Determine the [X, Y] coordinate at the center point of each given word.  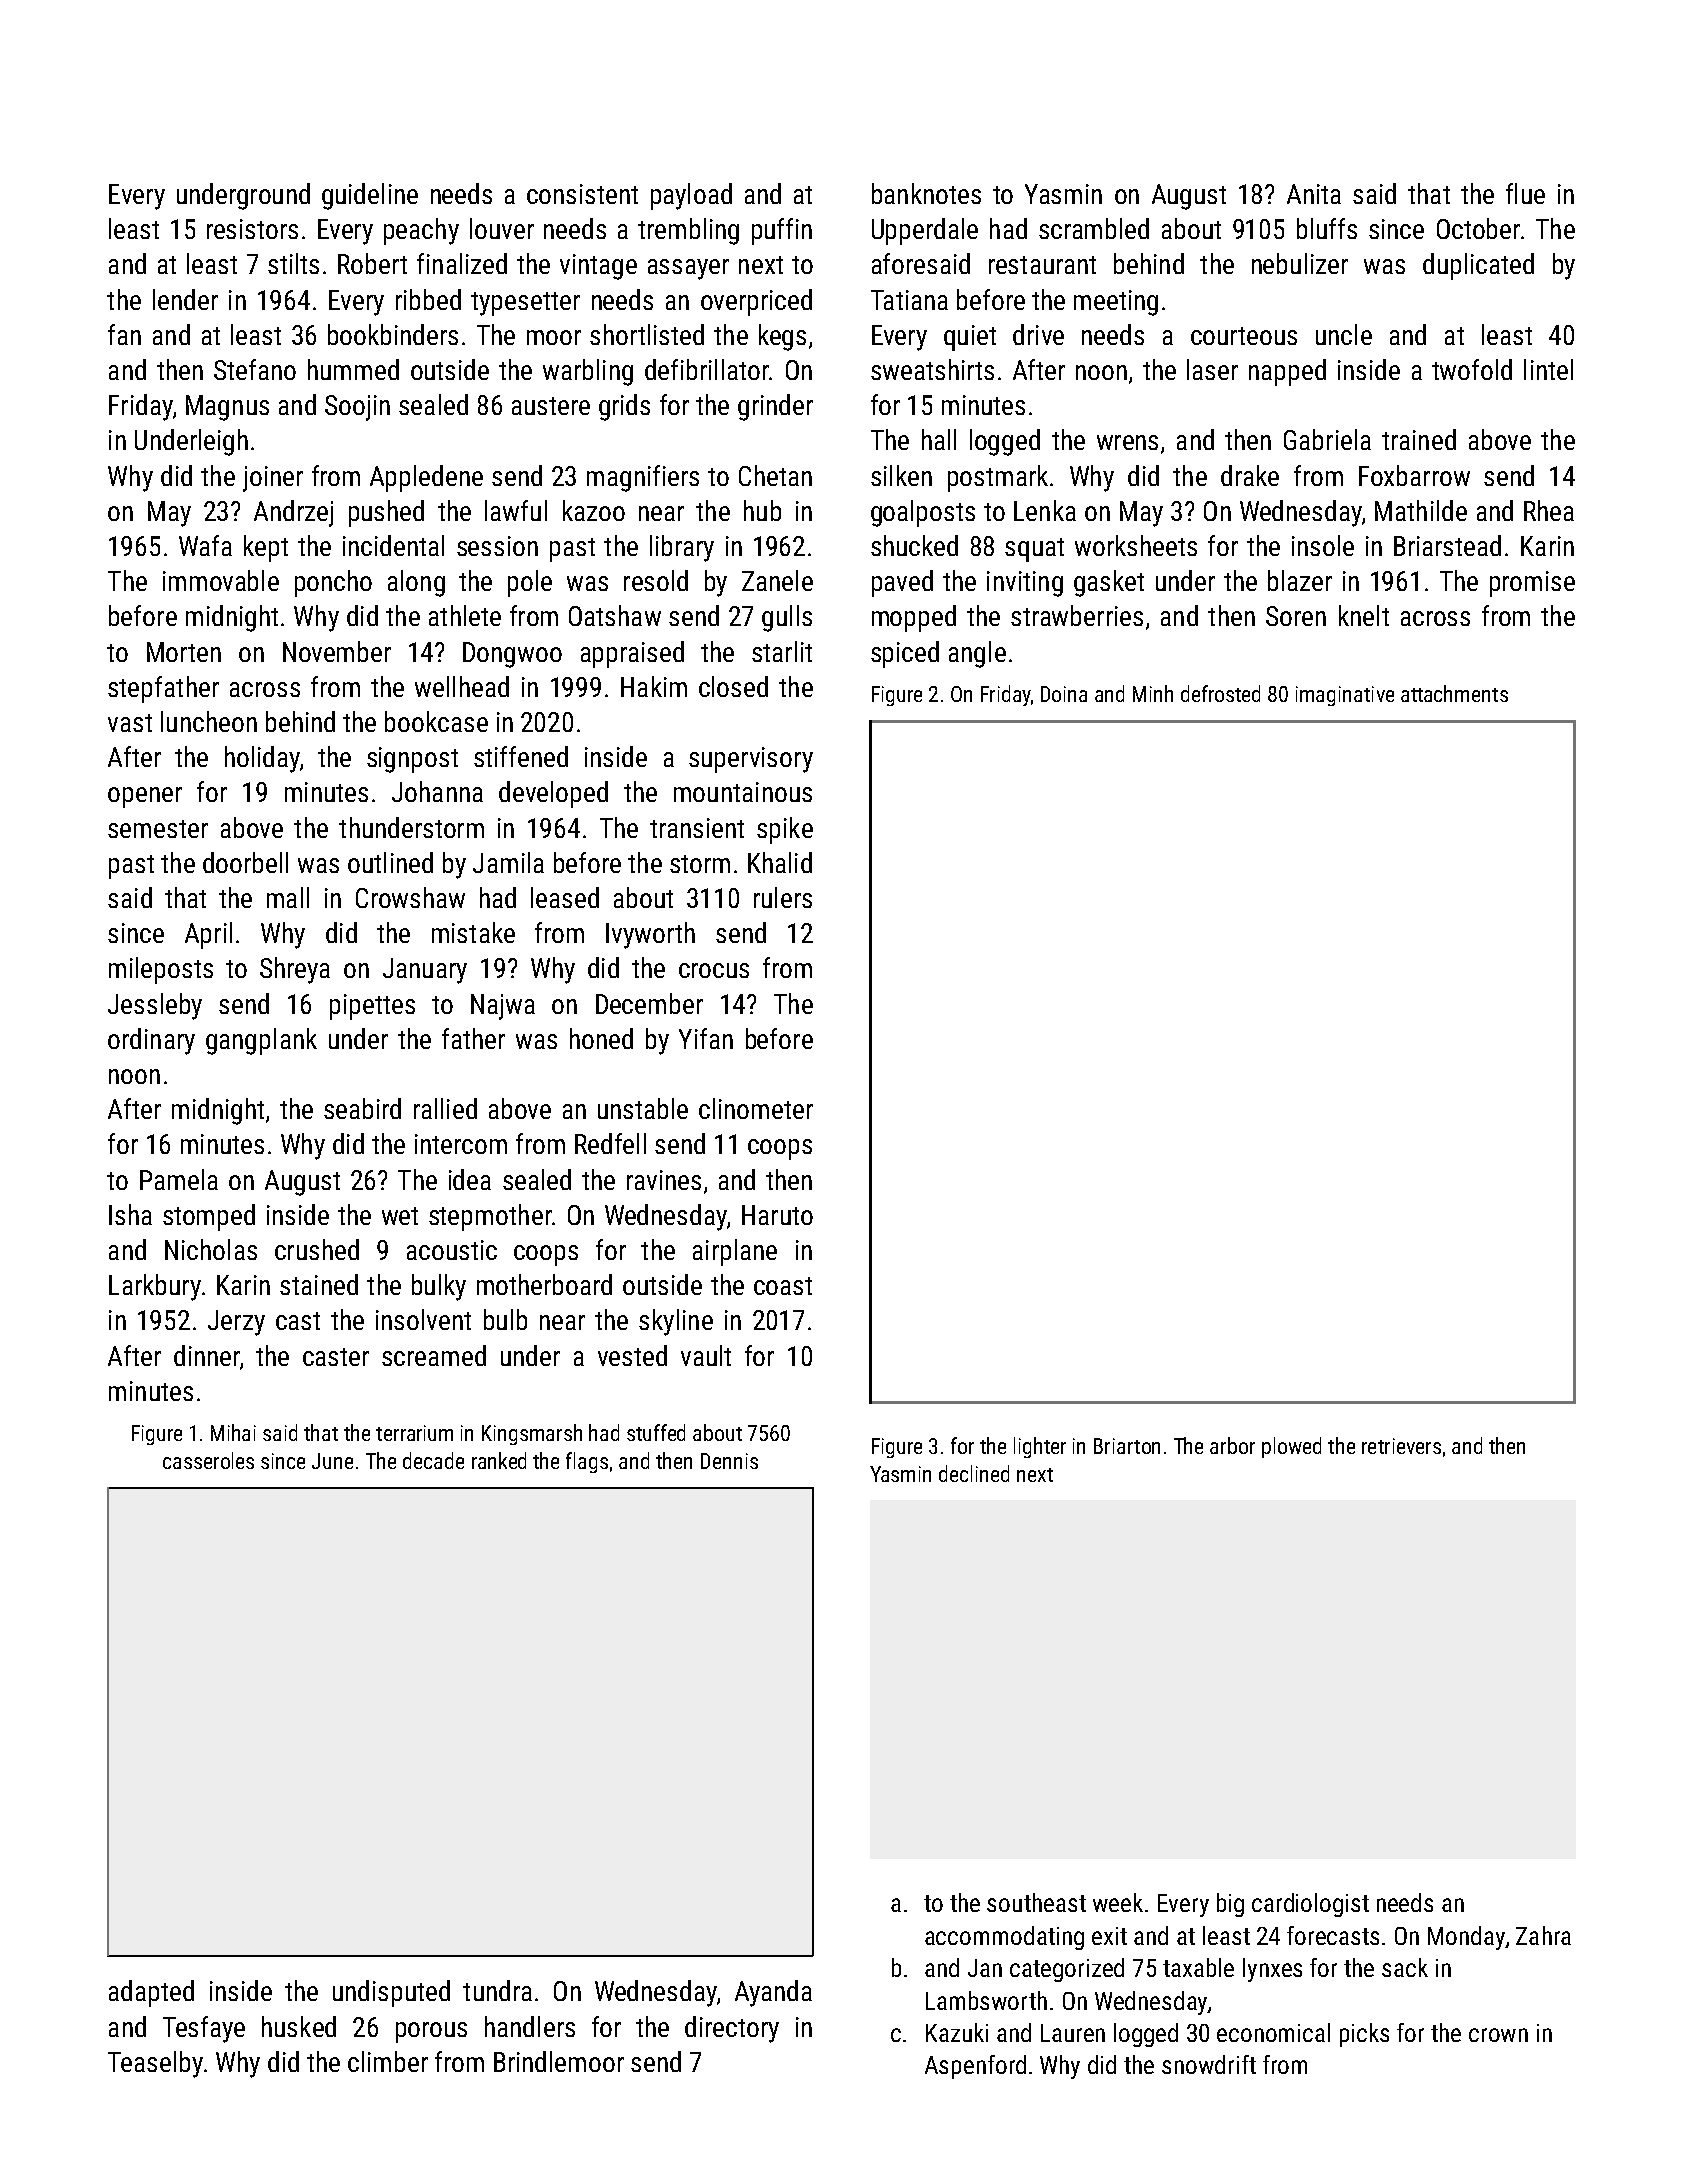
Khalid [780, 862]
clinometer [756, 1108]
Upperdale [925, 231]
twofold [1472, 369]
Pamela [179, 1179]
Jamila [508, 862]
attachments [1454, 693]
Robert [372, 263]
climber [388, 2061]
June [332, 1461]
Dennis [729, 1461]
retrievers [1401, 1446]
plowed [1291, 1447]
